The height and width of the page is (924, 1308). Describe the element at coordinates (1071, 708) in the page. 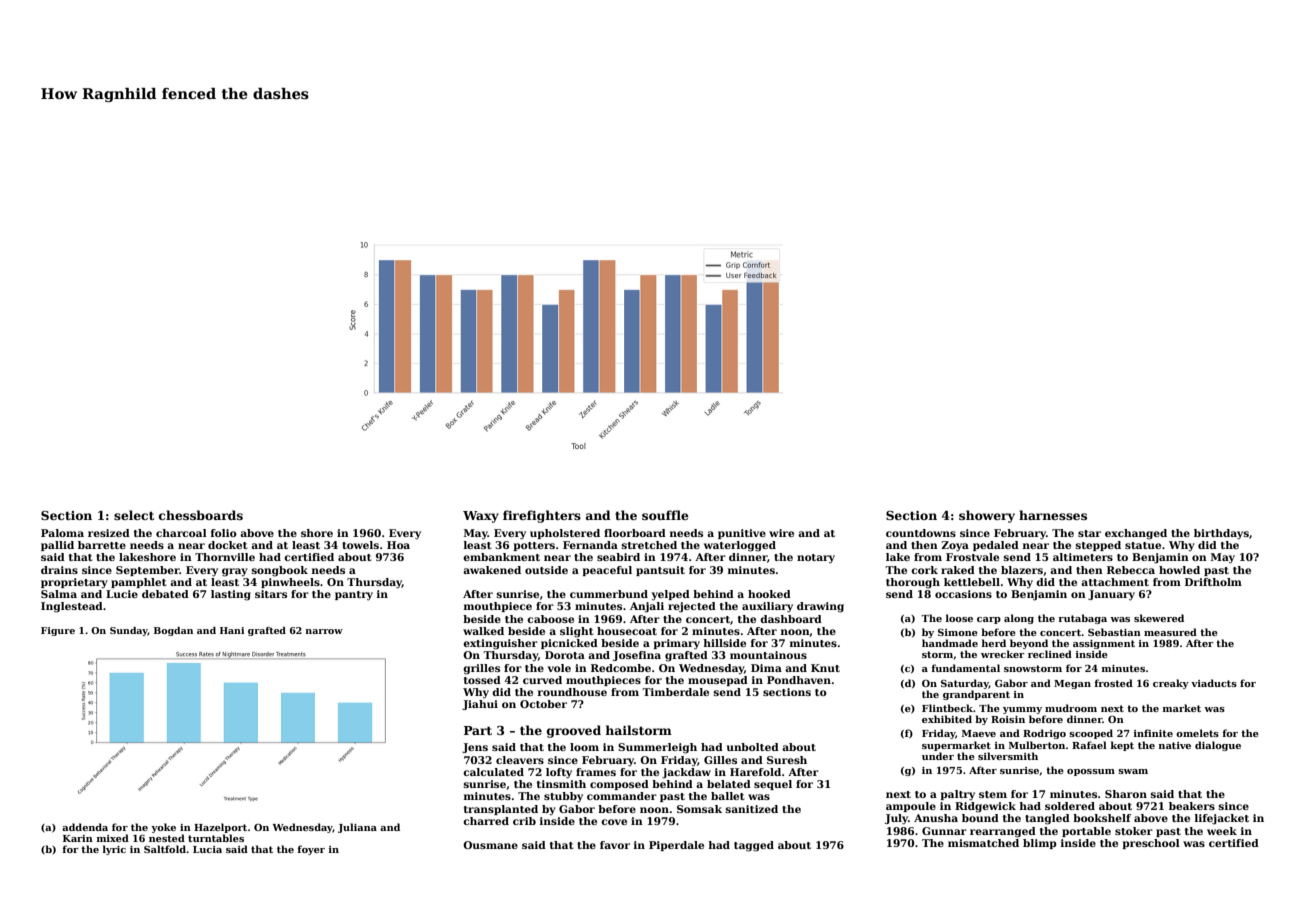

I see `mudroom` at that location.
